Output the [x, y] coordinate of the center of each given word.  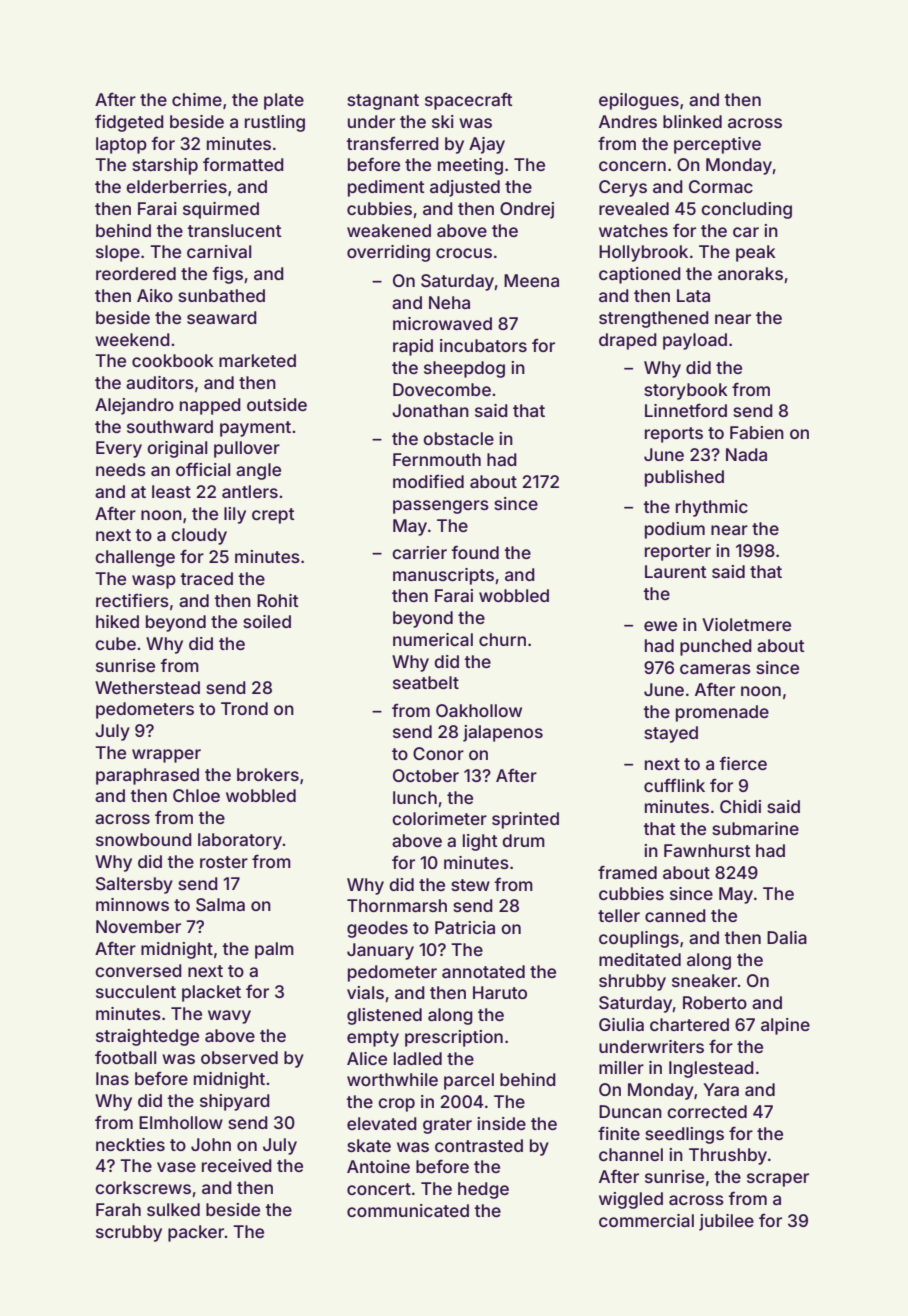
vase [176, 1167]
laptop [121, 145]
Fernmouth [437, 459]
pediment [386, 188]
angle [258, 471]
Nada [746, 454]
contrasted [479, 1145]
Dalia [787, 937]
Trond [244, 708]
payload [695, 341]
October [426, 775]
